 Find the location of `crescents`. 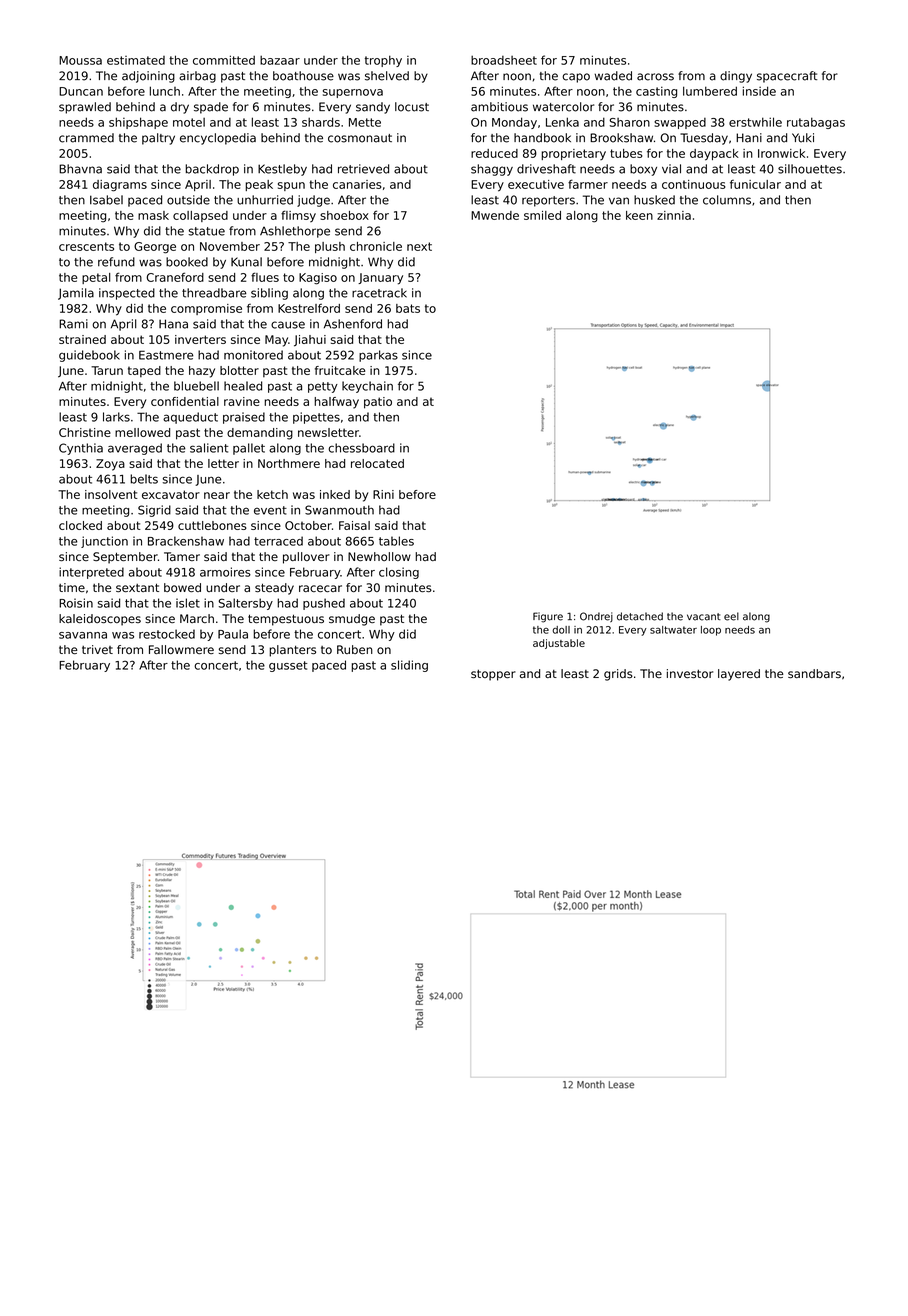

crescents is located at coordinates (86, 246).
